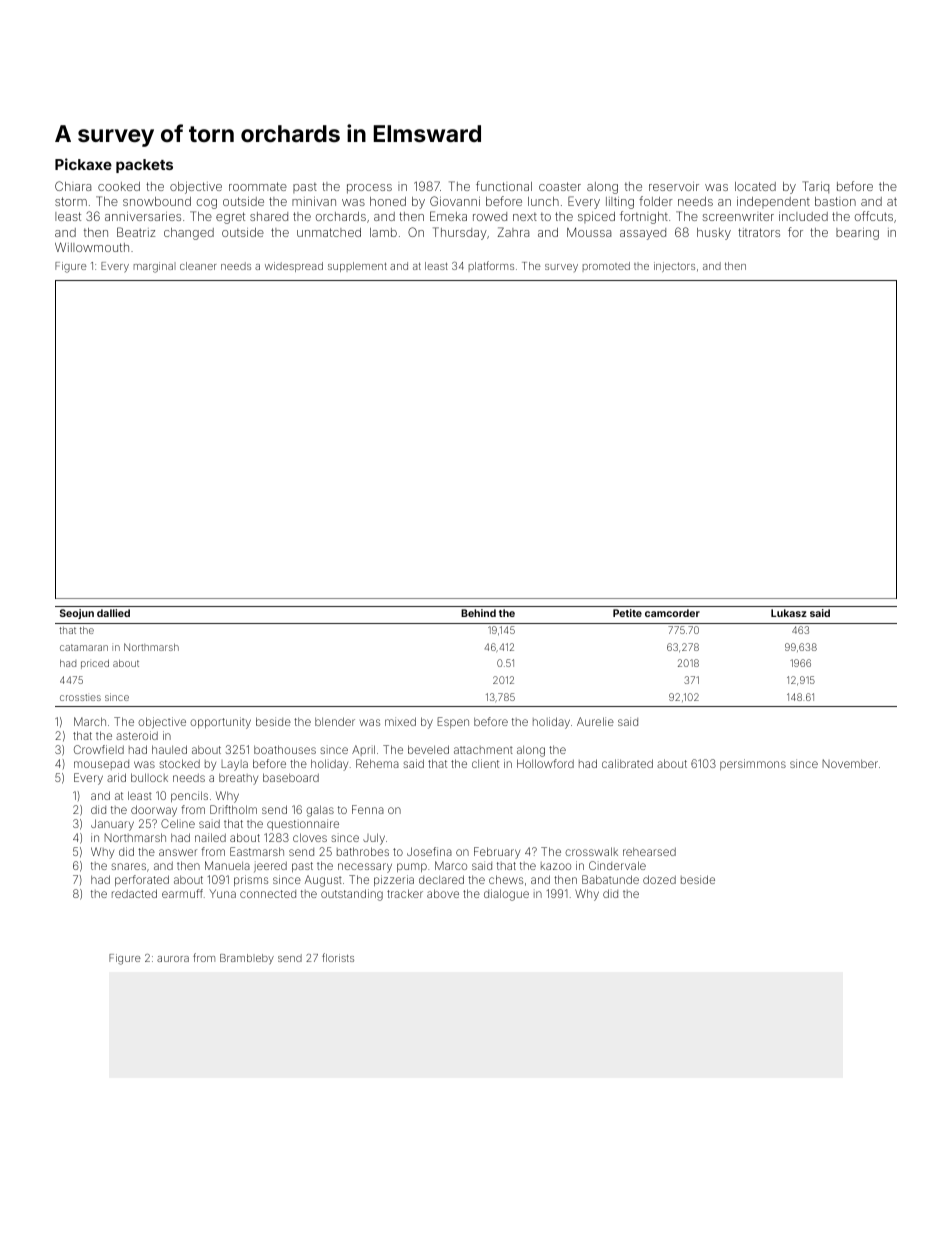 This screenshot has height=1233, width=952. I want to click on Tariq, so click(815, 187).
